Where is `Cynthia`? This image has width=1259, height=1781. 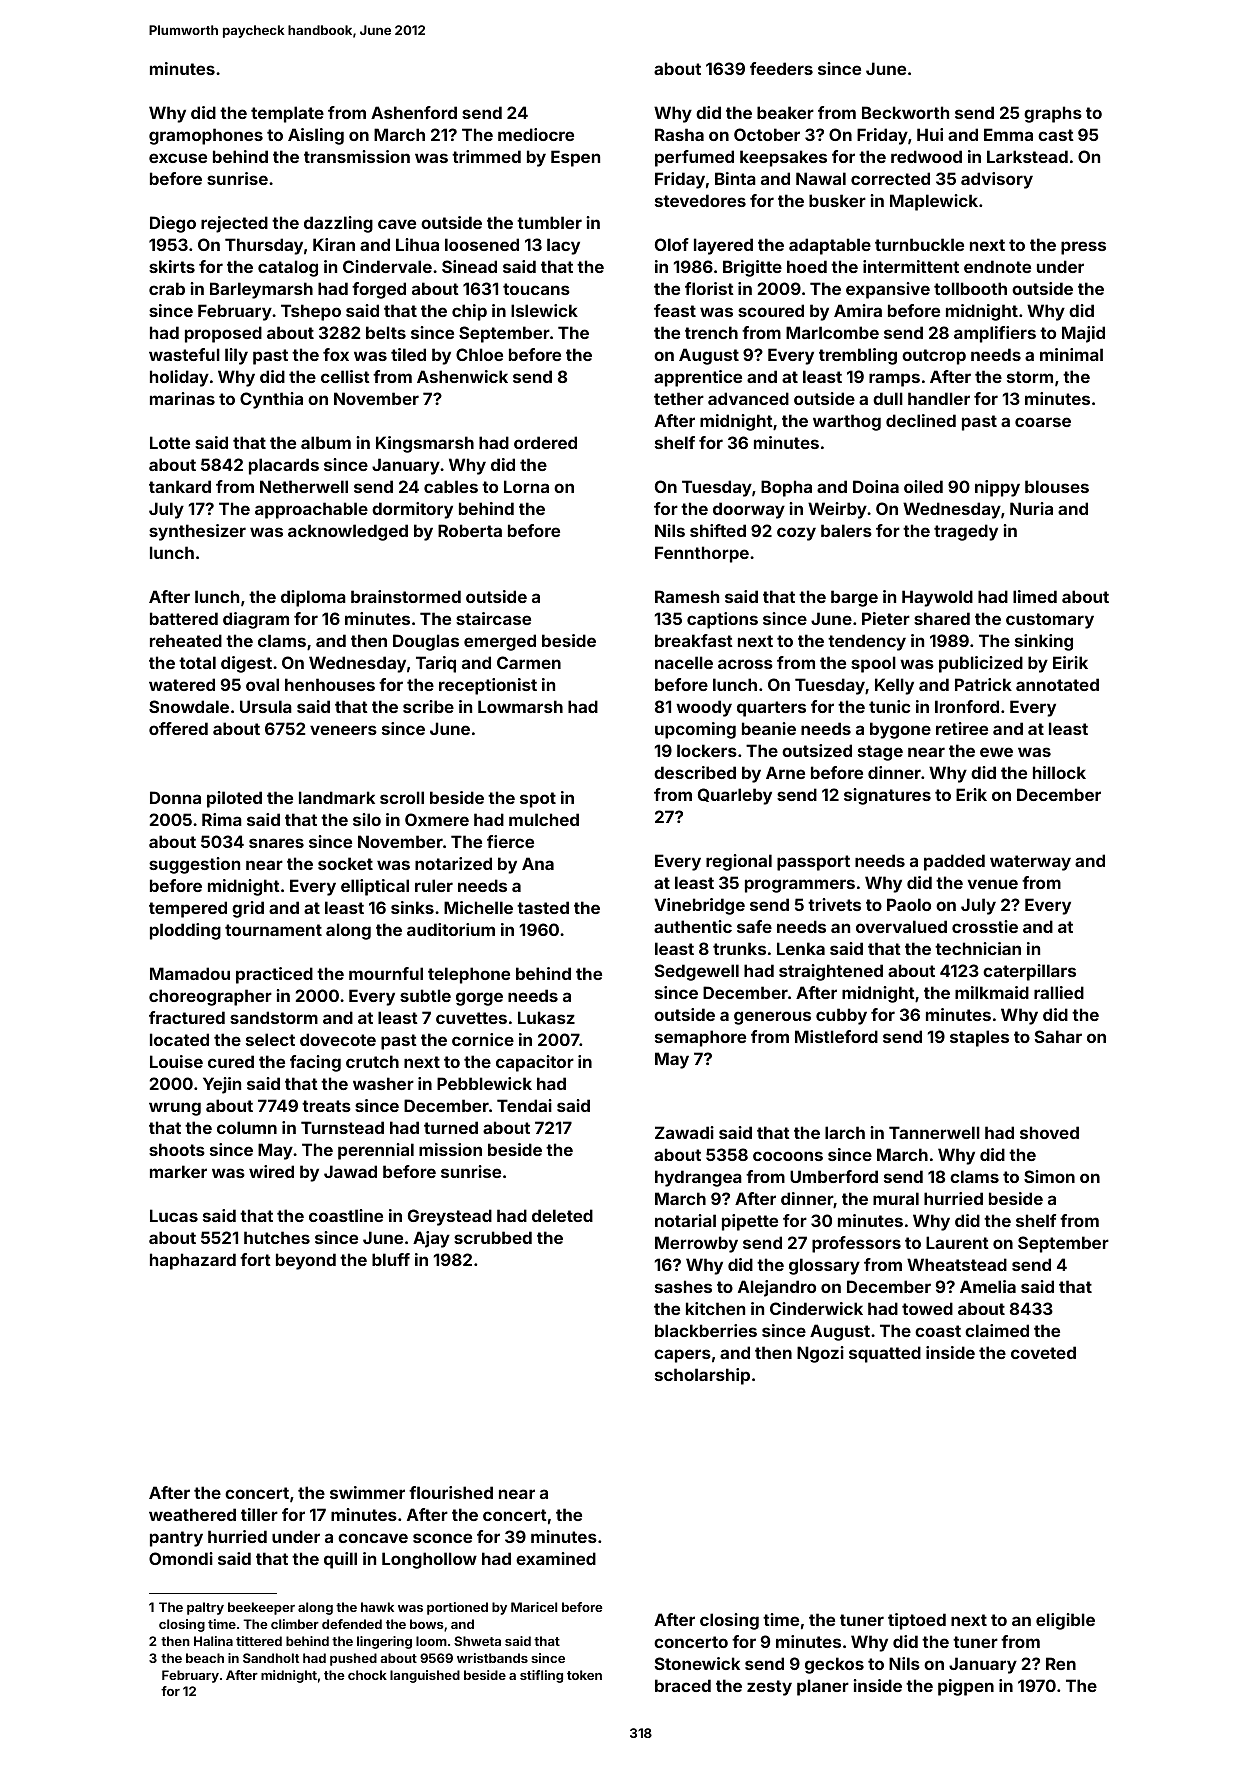
Cynthia is located at coordinates (271, 400).
